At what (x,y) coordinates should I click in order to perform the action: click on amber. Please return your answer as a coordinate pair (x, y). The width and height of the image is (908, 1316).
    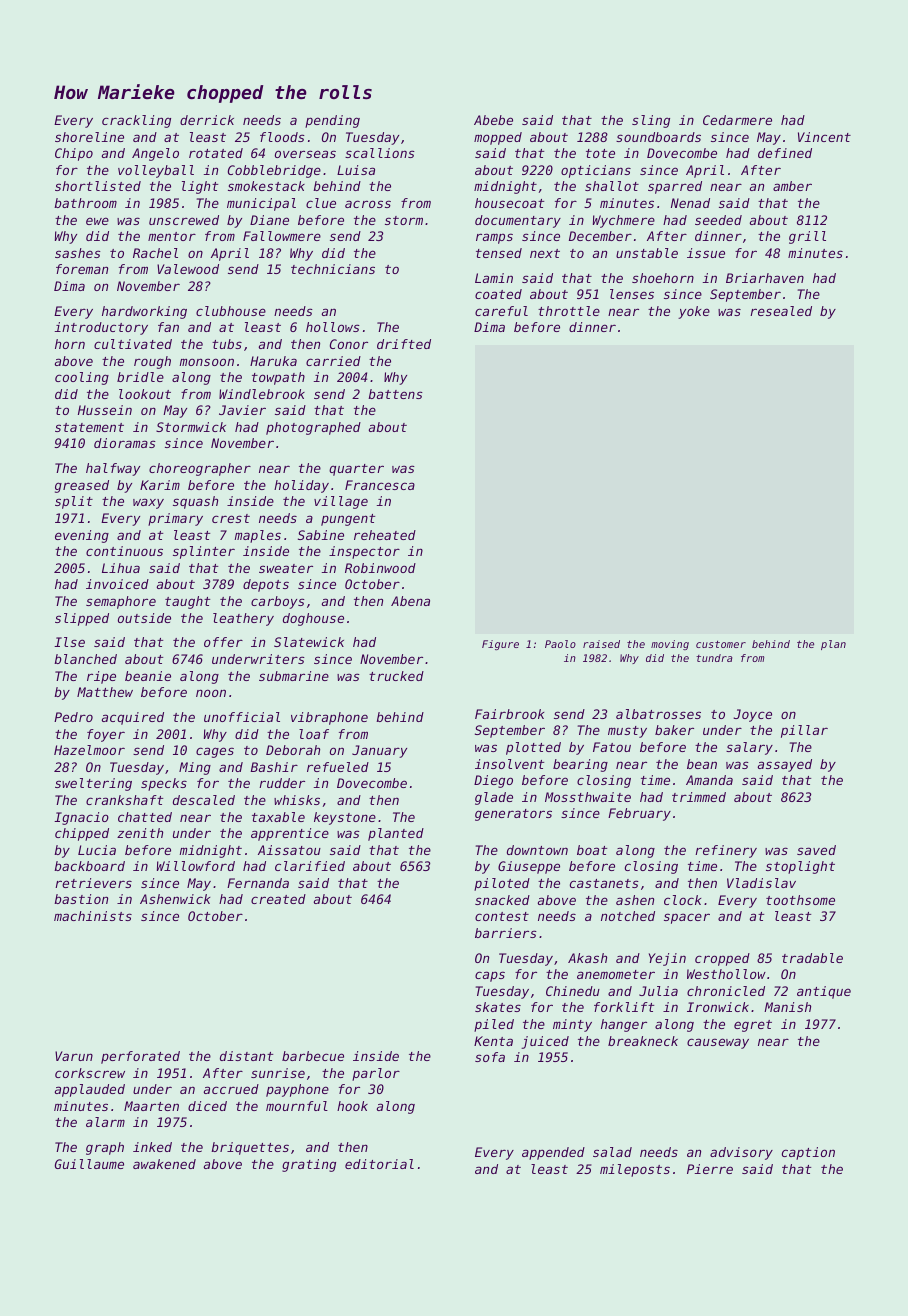
    Looking at the image, I should click on (792, 186).
